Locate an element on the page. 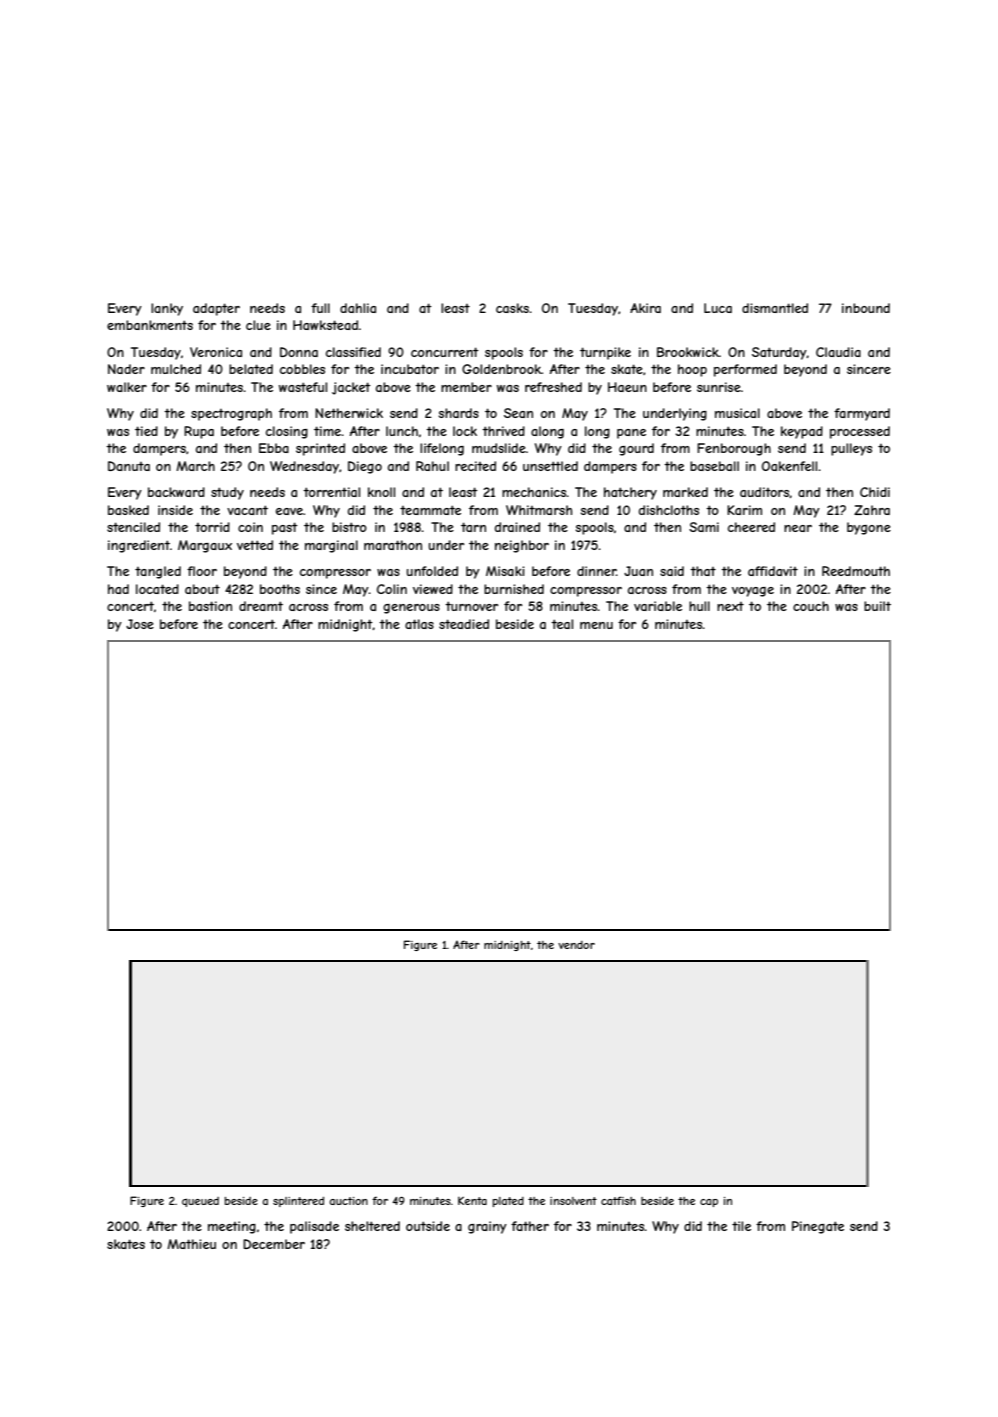 This image has height=1417, width=998. teal is located at coordinates (562, 624).
